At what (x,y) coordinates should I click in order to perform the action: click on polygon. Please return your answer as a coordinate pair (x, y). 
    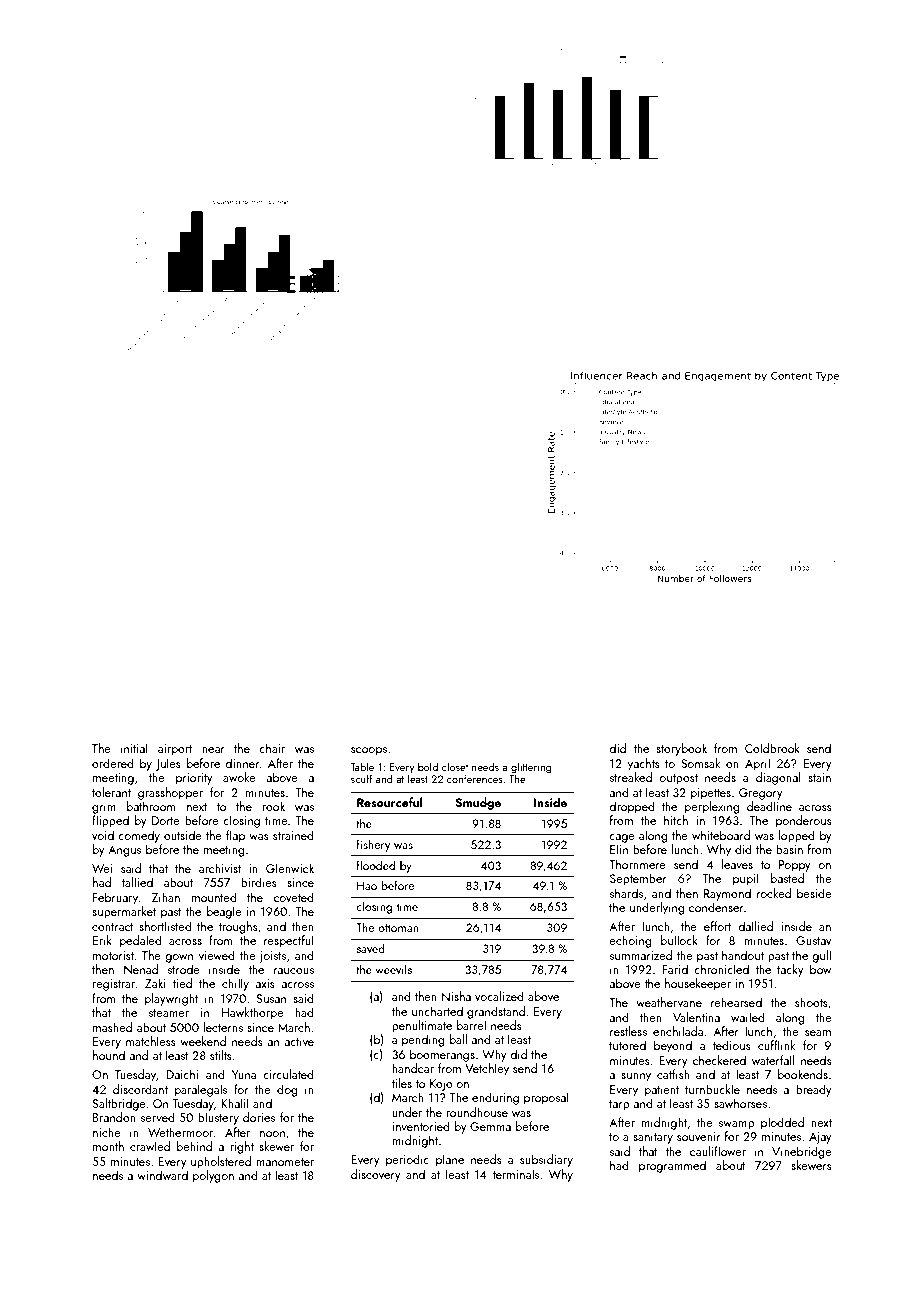
    Looking at the image, I should click on (213, 1176).
